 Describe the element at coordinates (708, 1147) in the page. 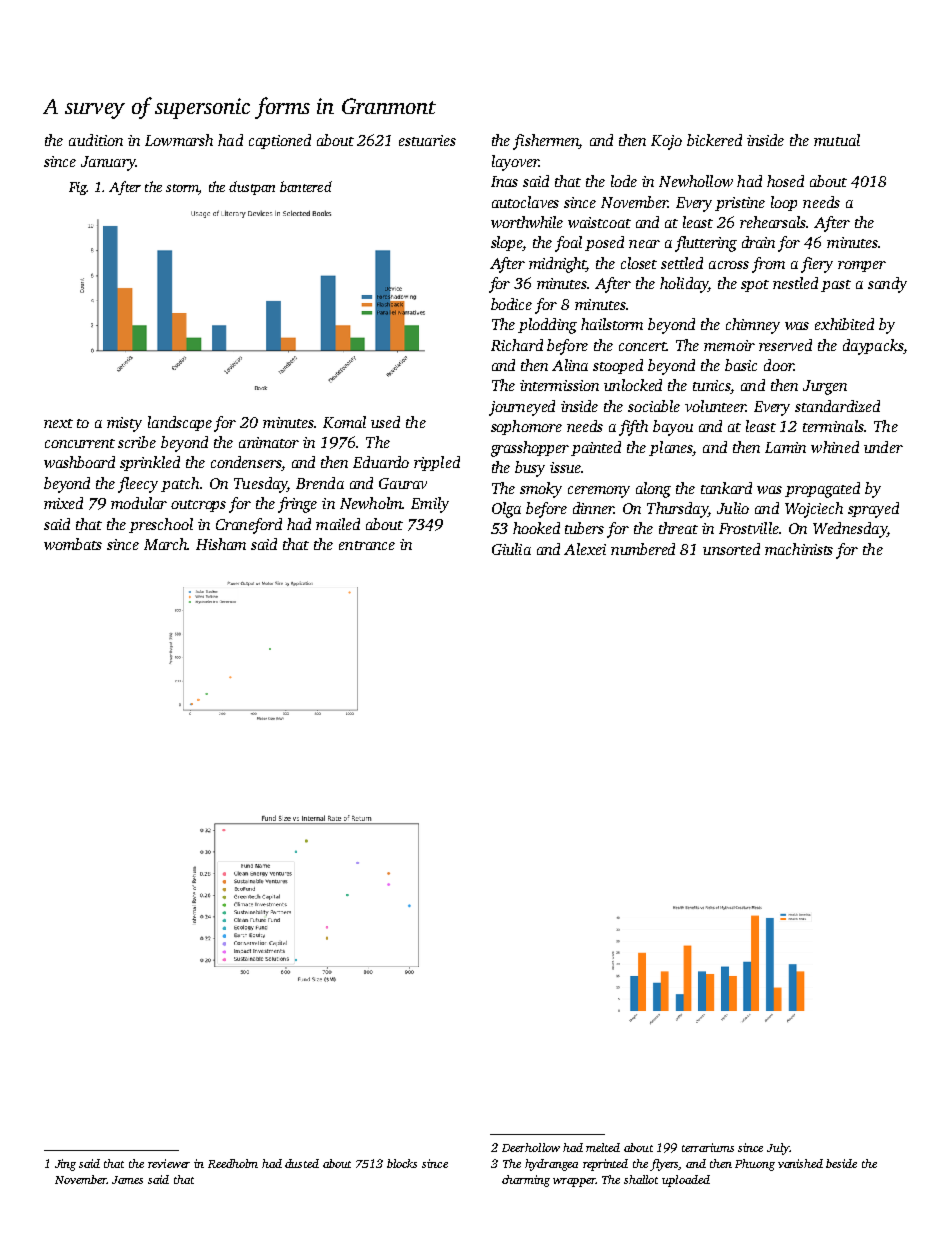

I see `terrariums` at that location.
